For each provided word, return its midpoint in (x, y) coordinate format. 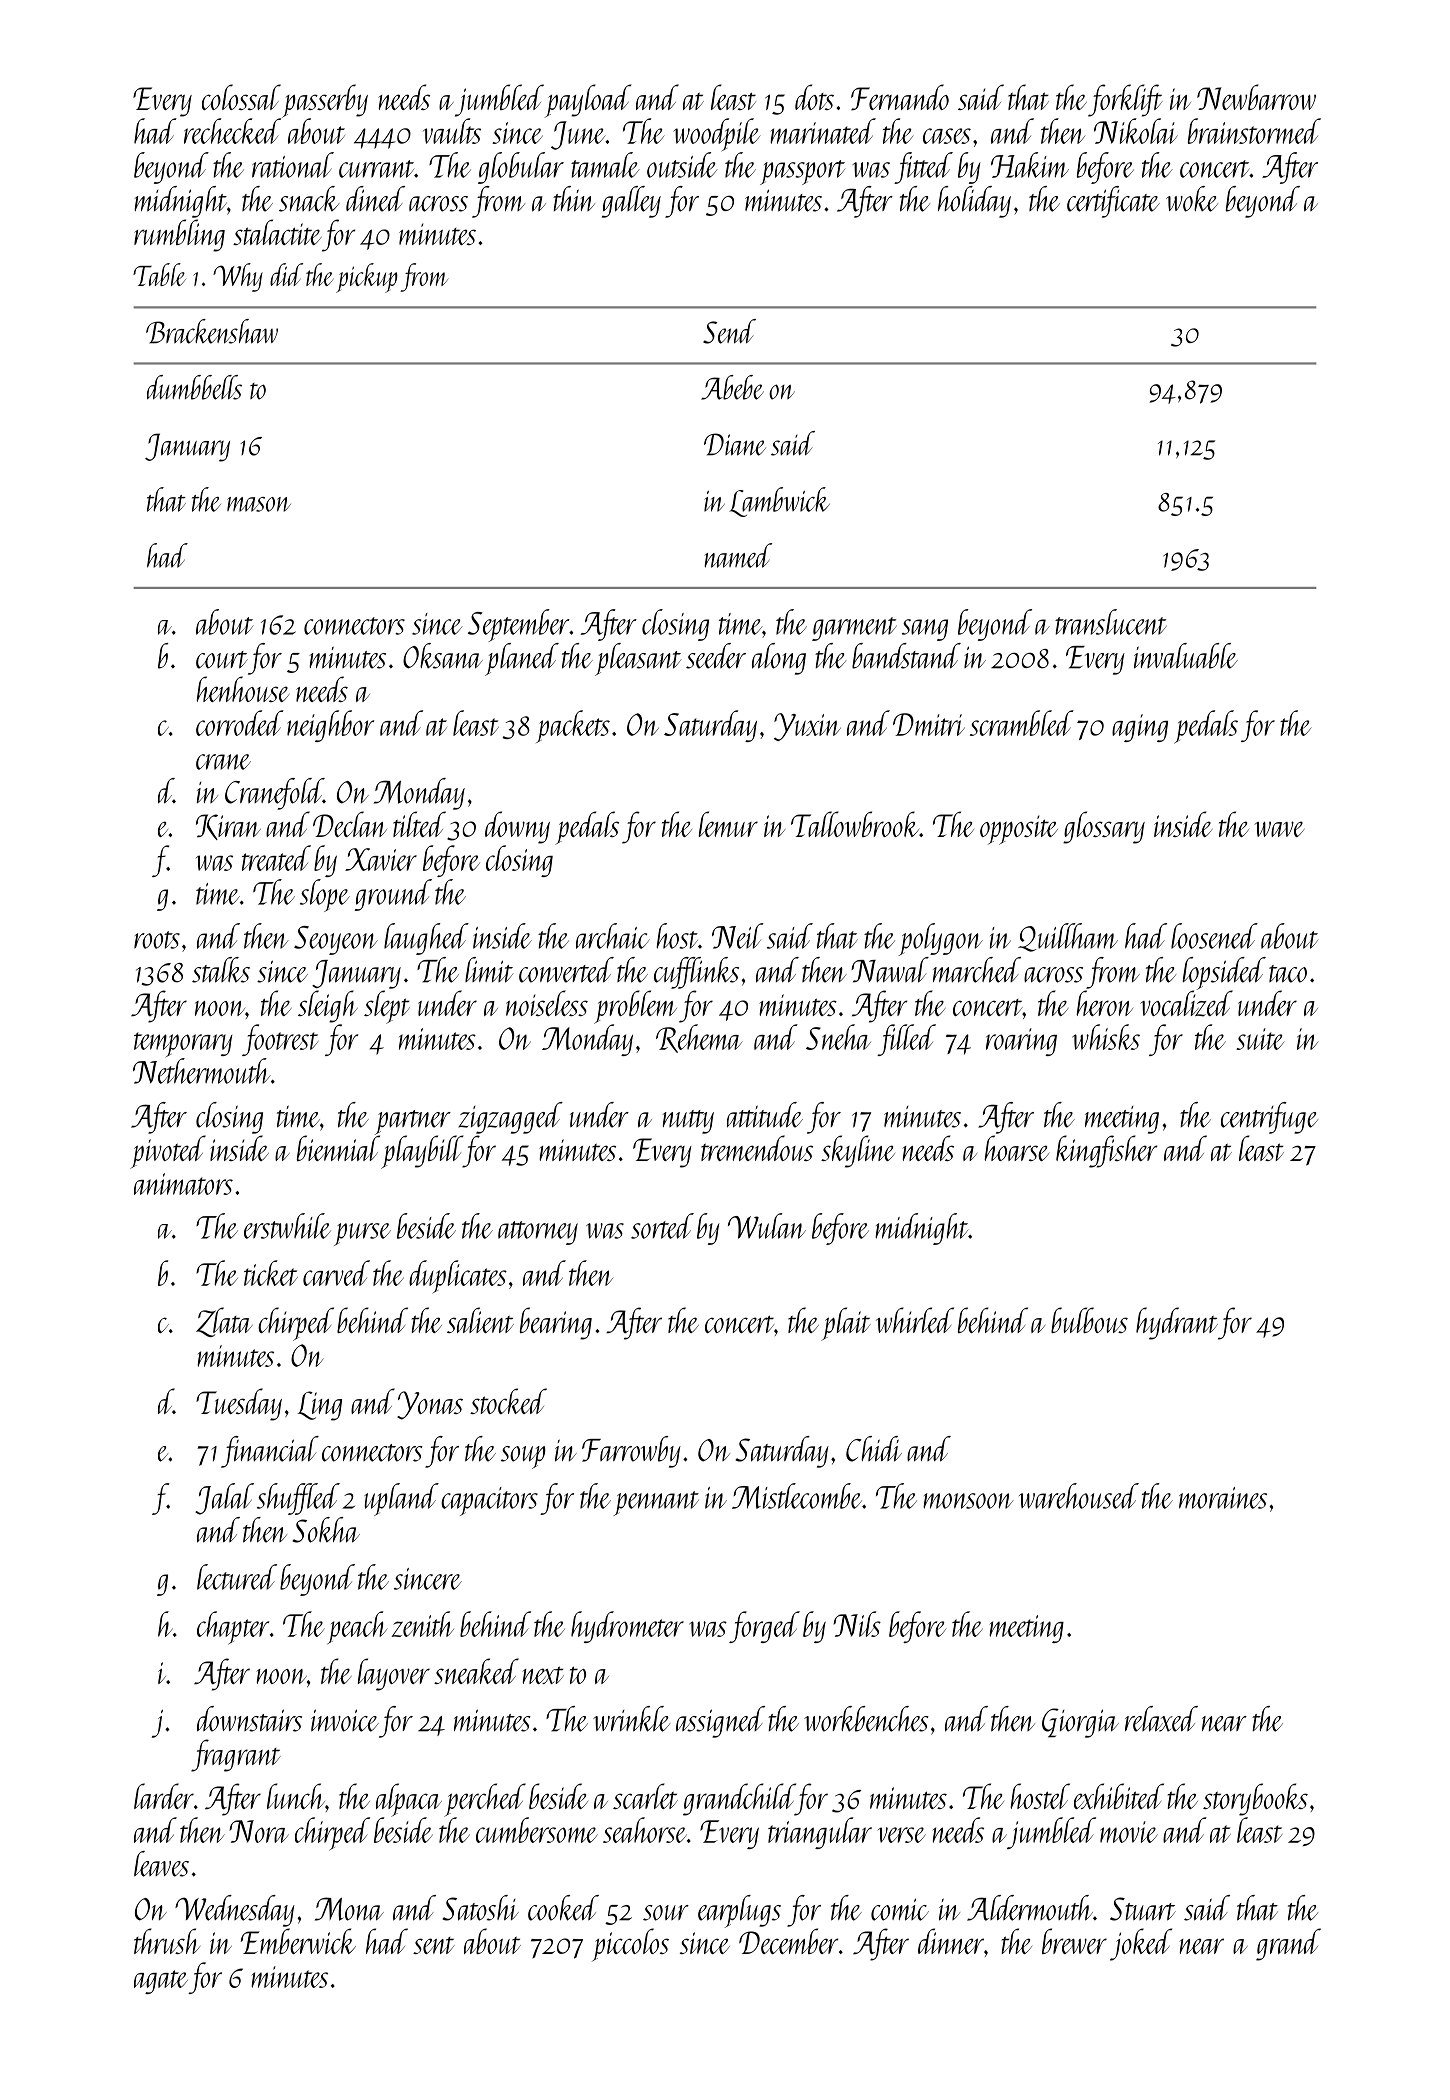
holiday (974, 202)
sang (925, 630)
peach (357, 1627)
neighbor (330, 726)
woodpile (717, 135)
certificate (1113, 202)
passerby (325, 101)
